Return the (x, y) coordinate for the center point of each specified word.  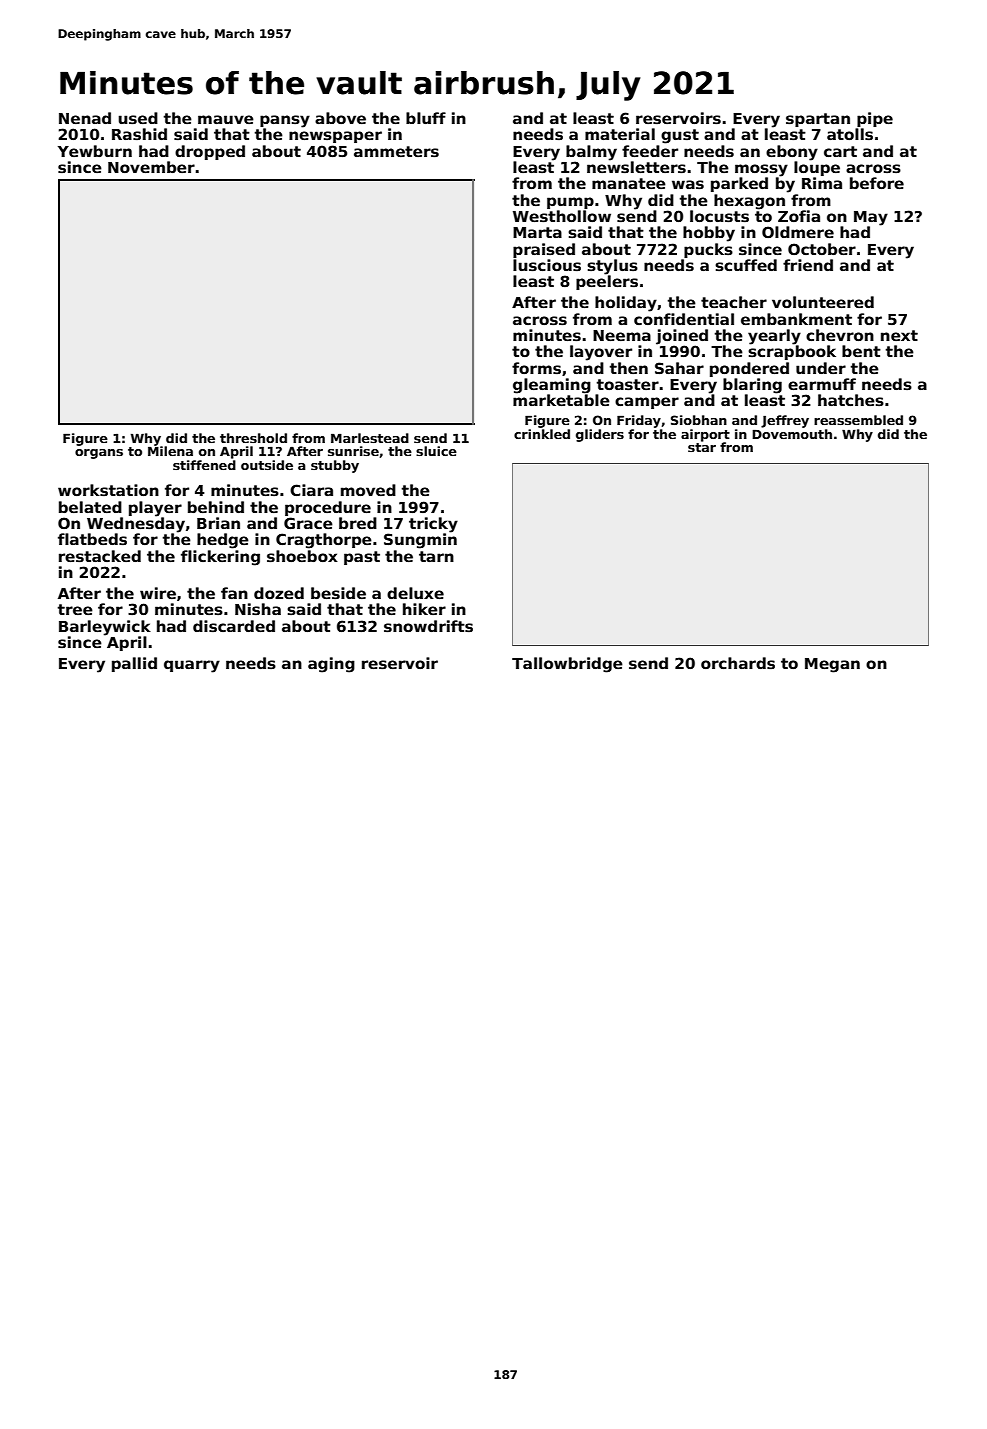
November (151, 167)
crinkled (542, 434)
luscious (547, 265)
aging (331, 665)
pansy (285, 121)
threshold (253, 438)
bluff (426, 118)
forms (536, 368)
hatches (851, 400)
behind (216, 507)
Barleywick (105, 628)
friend (808, 265)
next (899, 335)
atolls (850, 134)
